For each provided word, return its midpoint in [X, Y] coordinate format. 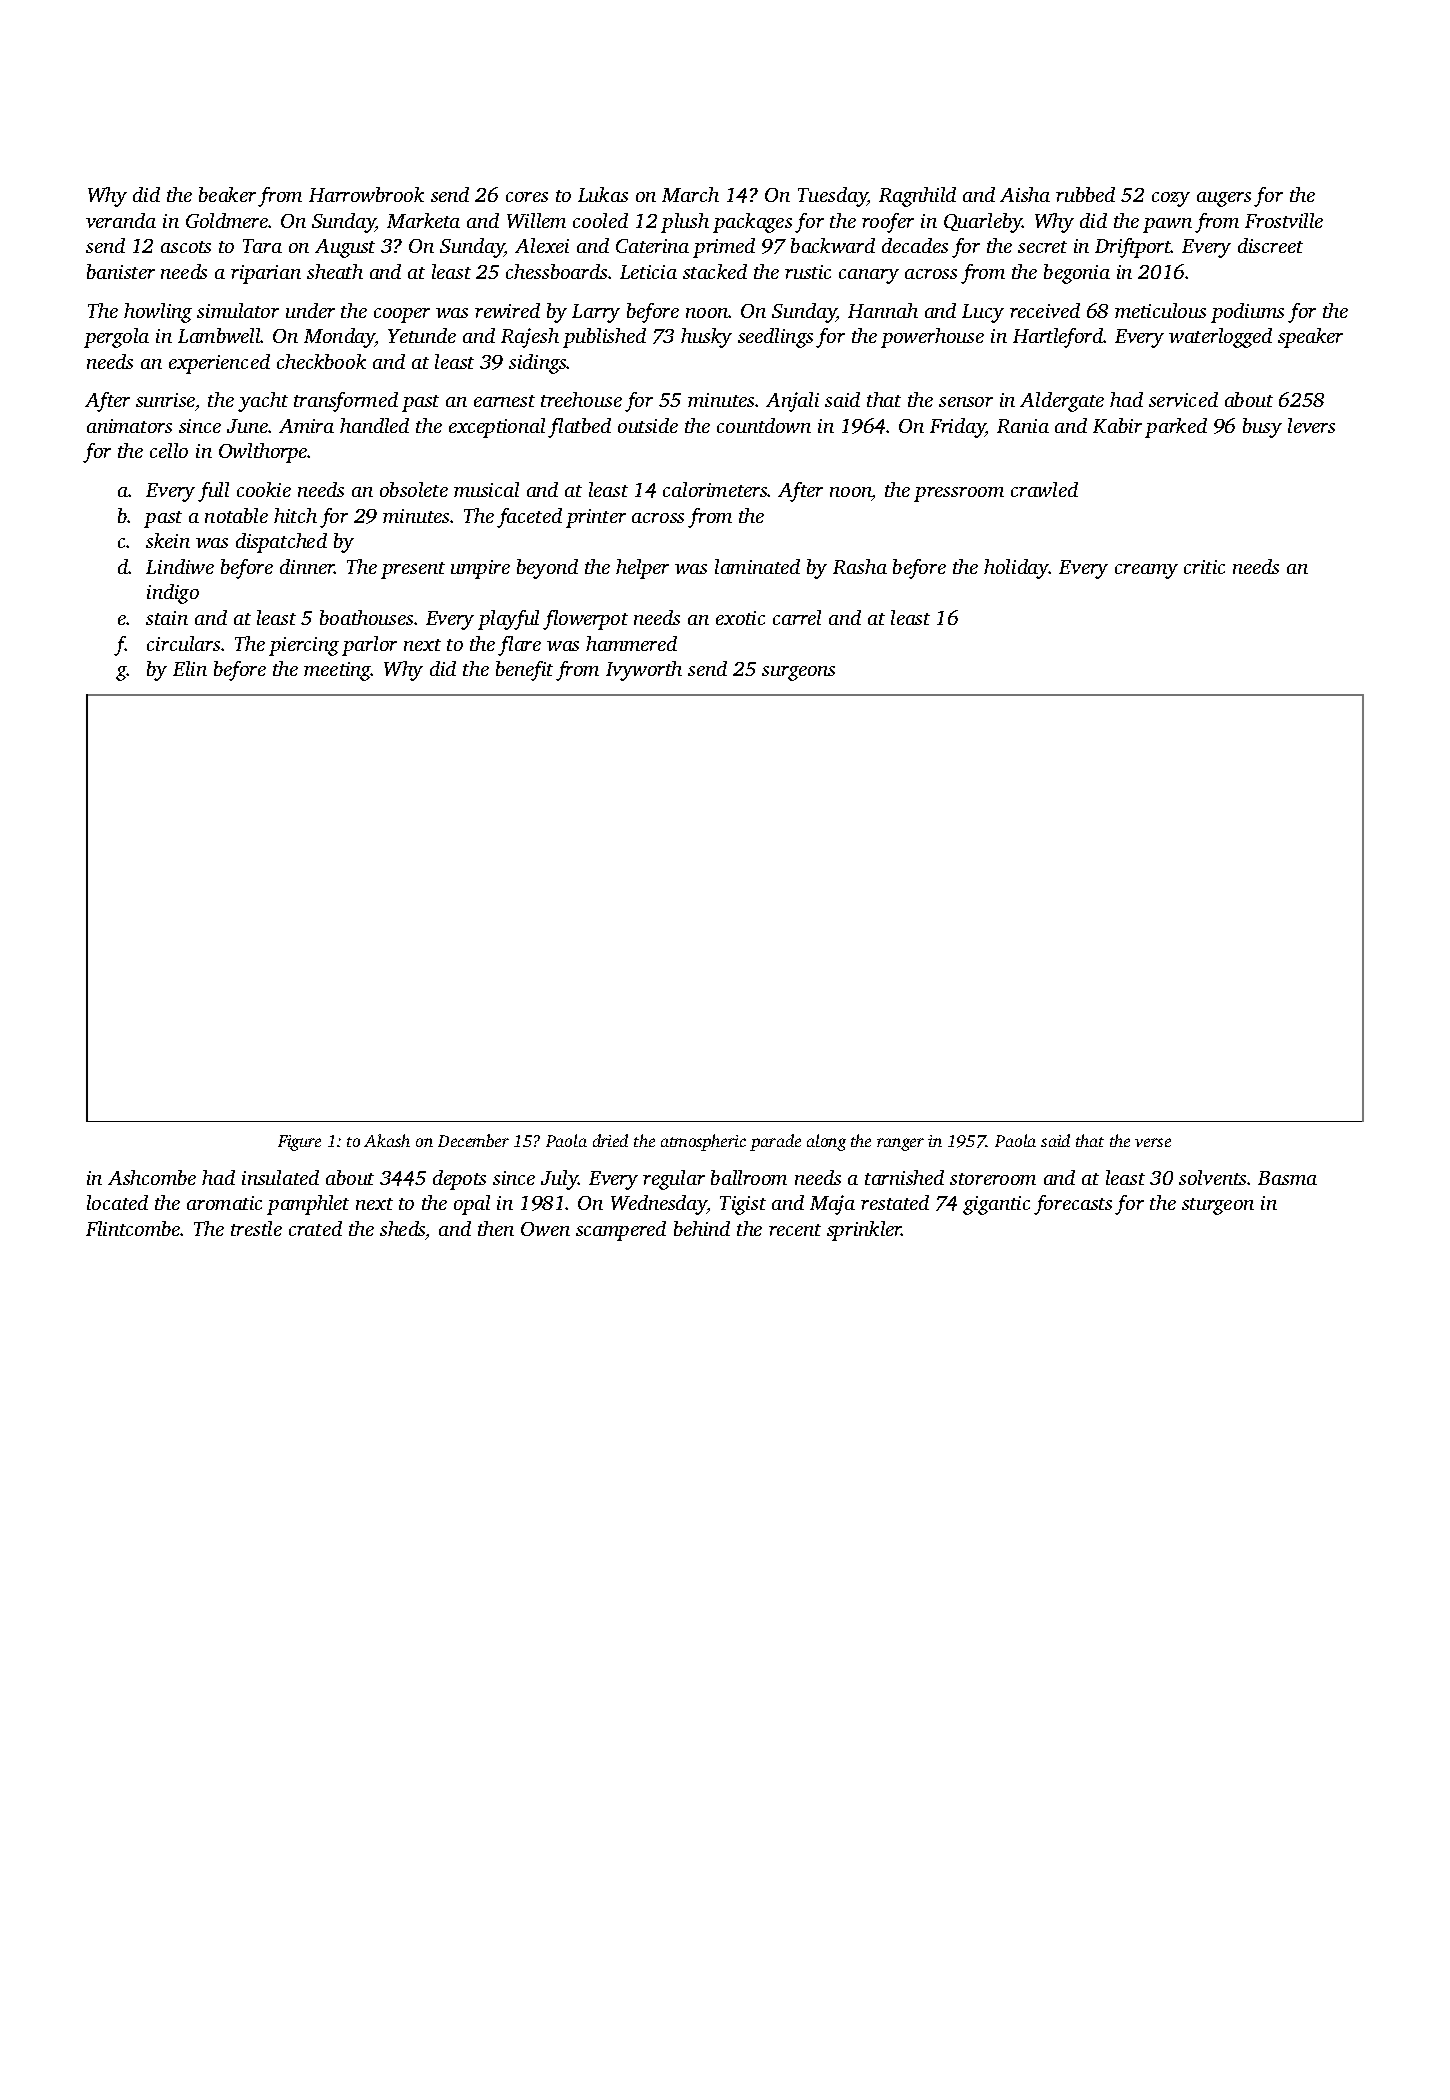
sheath [335, 271]
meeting [338, 671]
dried [610, 1140]
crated [315, 1228]
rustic [808, 272]
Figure [299, 1143]
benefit [524, 671]
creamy [1146, 571]
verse [1153, 1142]
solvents [1212, 1177]
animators [129, 426]
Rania [1023, 426]
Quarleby [983, 223]
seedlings [775, 338]
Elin [190, 668]
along [826, 1142]
